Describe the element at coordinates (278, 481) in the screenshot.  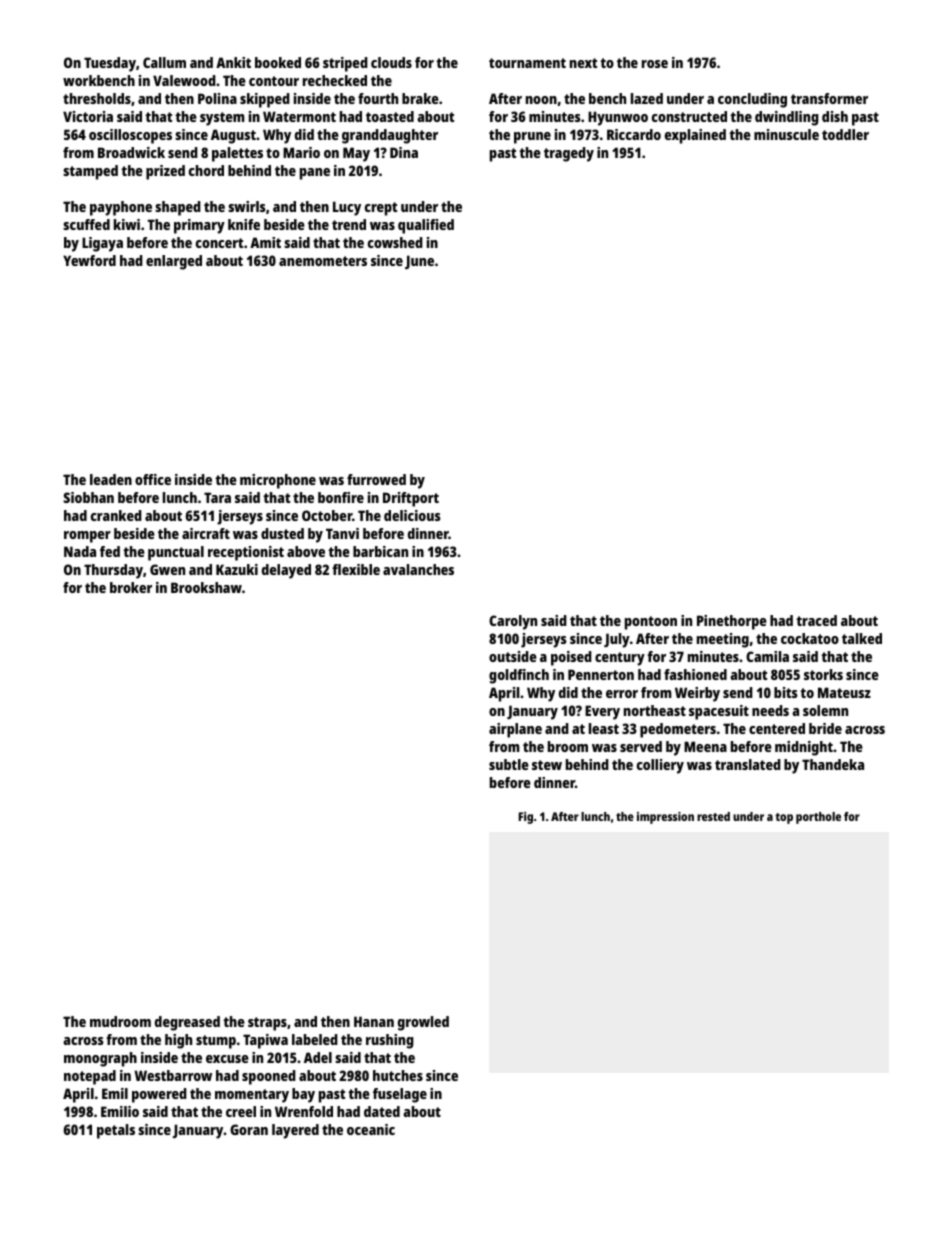
I see `microphone` at that location.
